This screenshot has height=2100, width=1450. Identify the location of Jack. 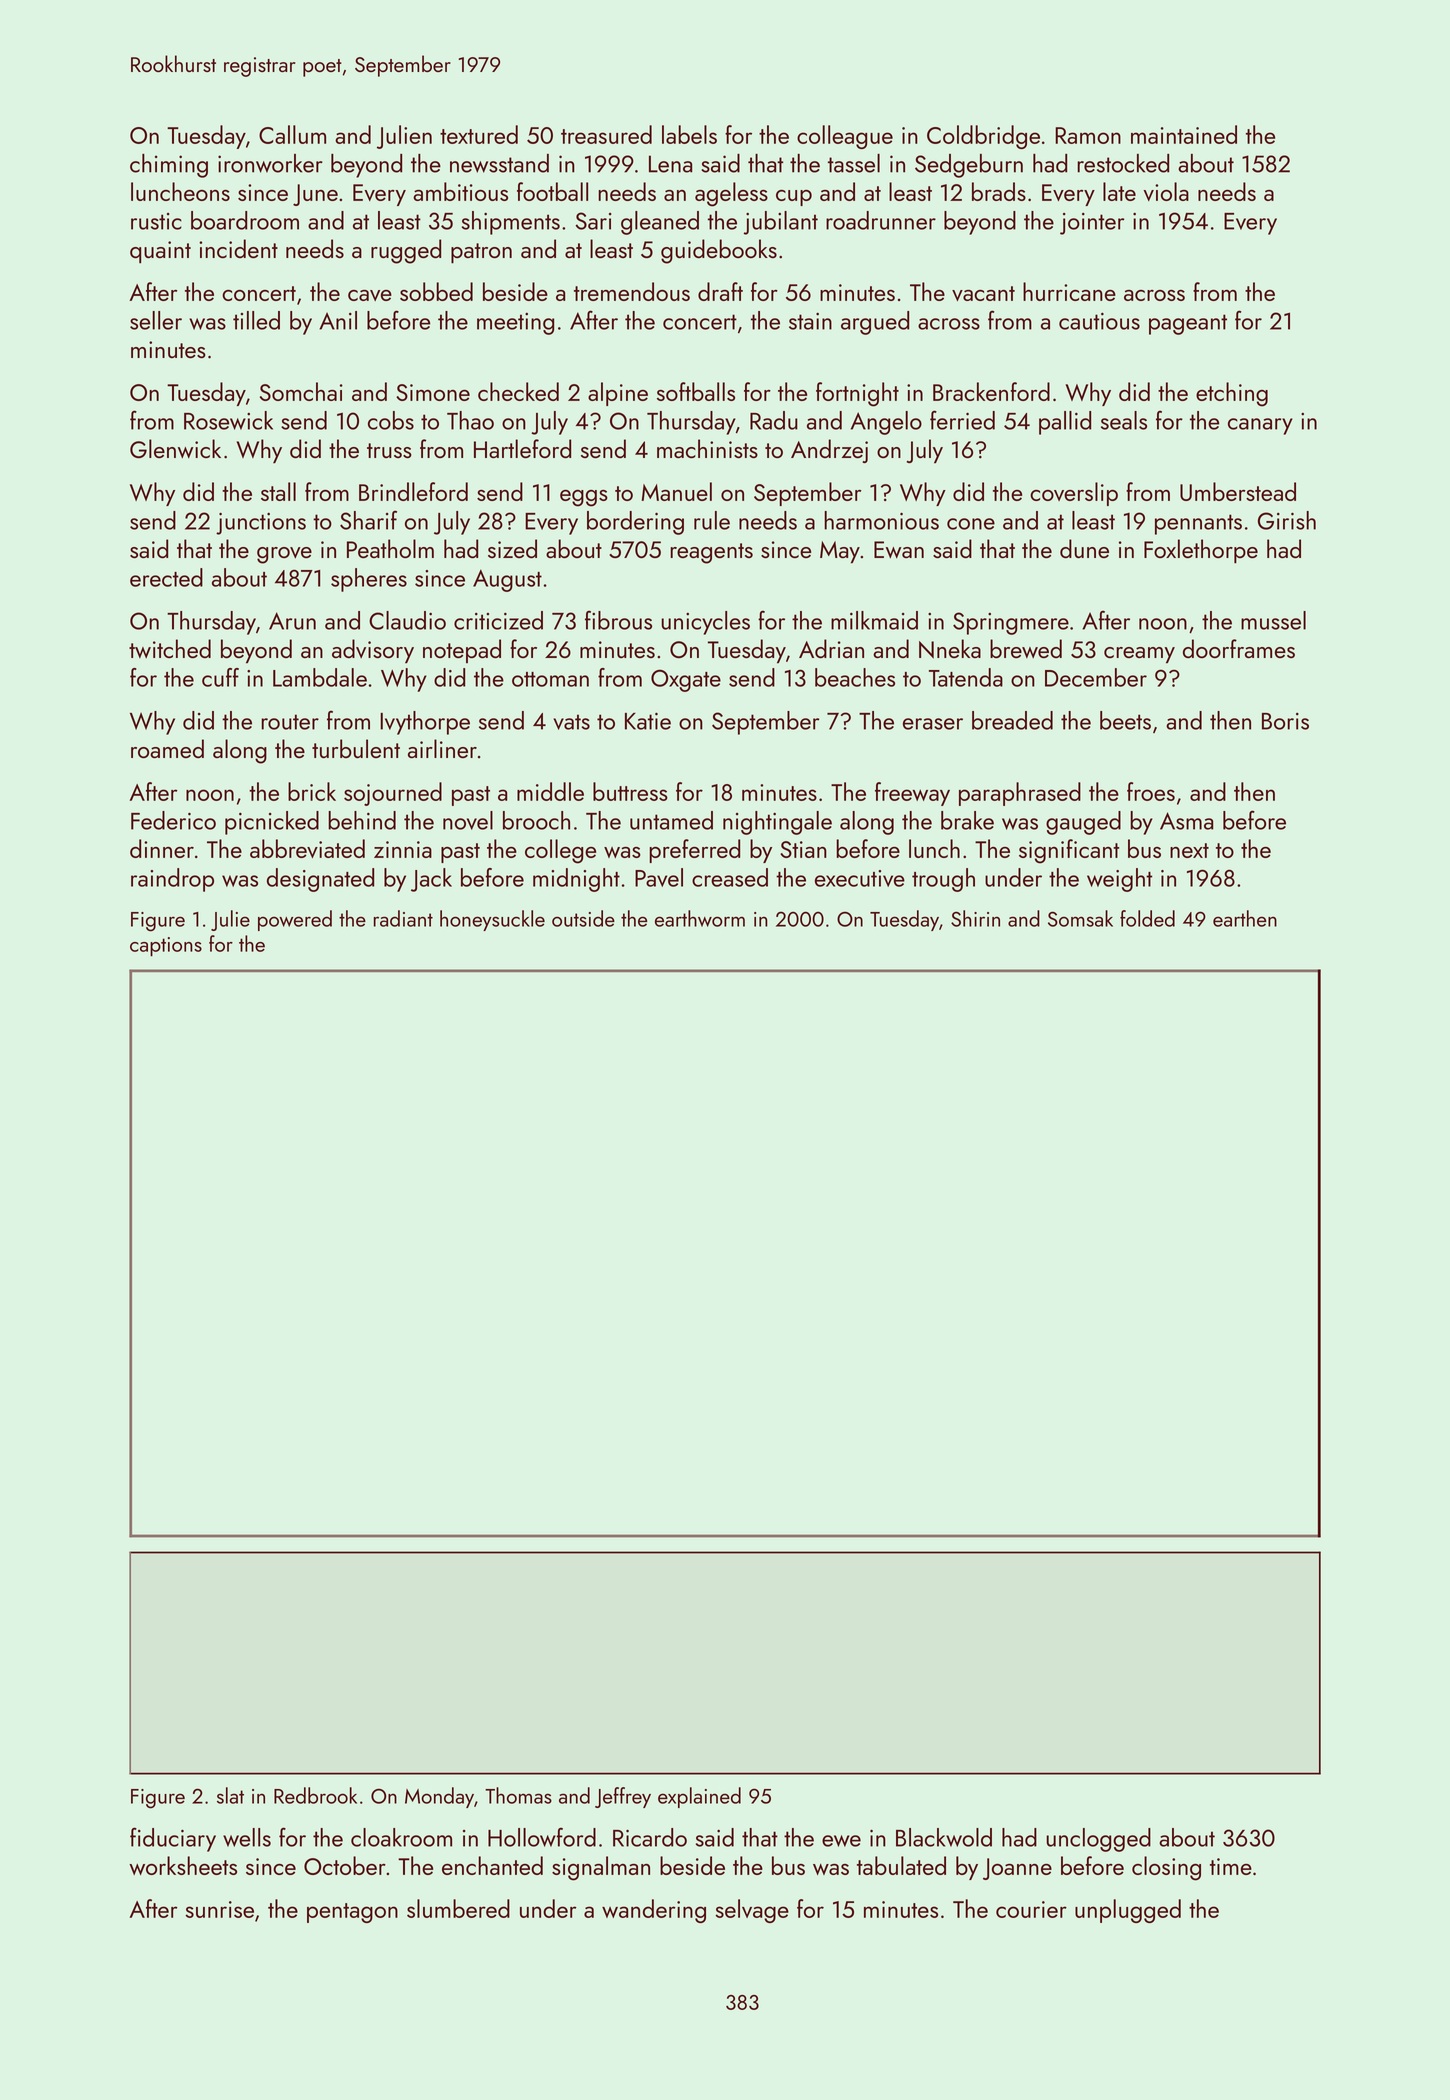
(431, 880).
